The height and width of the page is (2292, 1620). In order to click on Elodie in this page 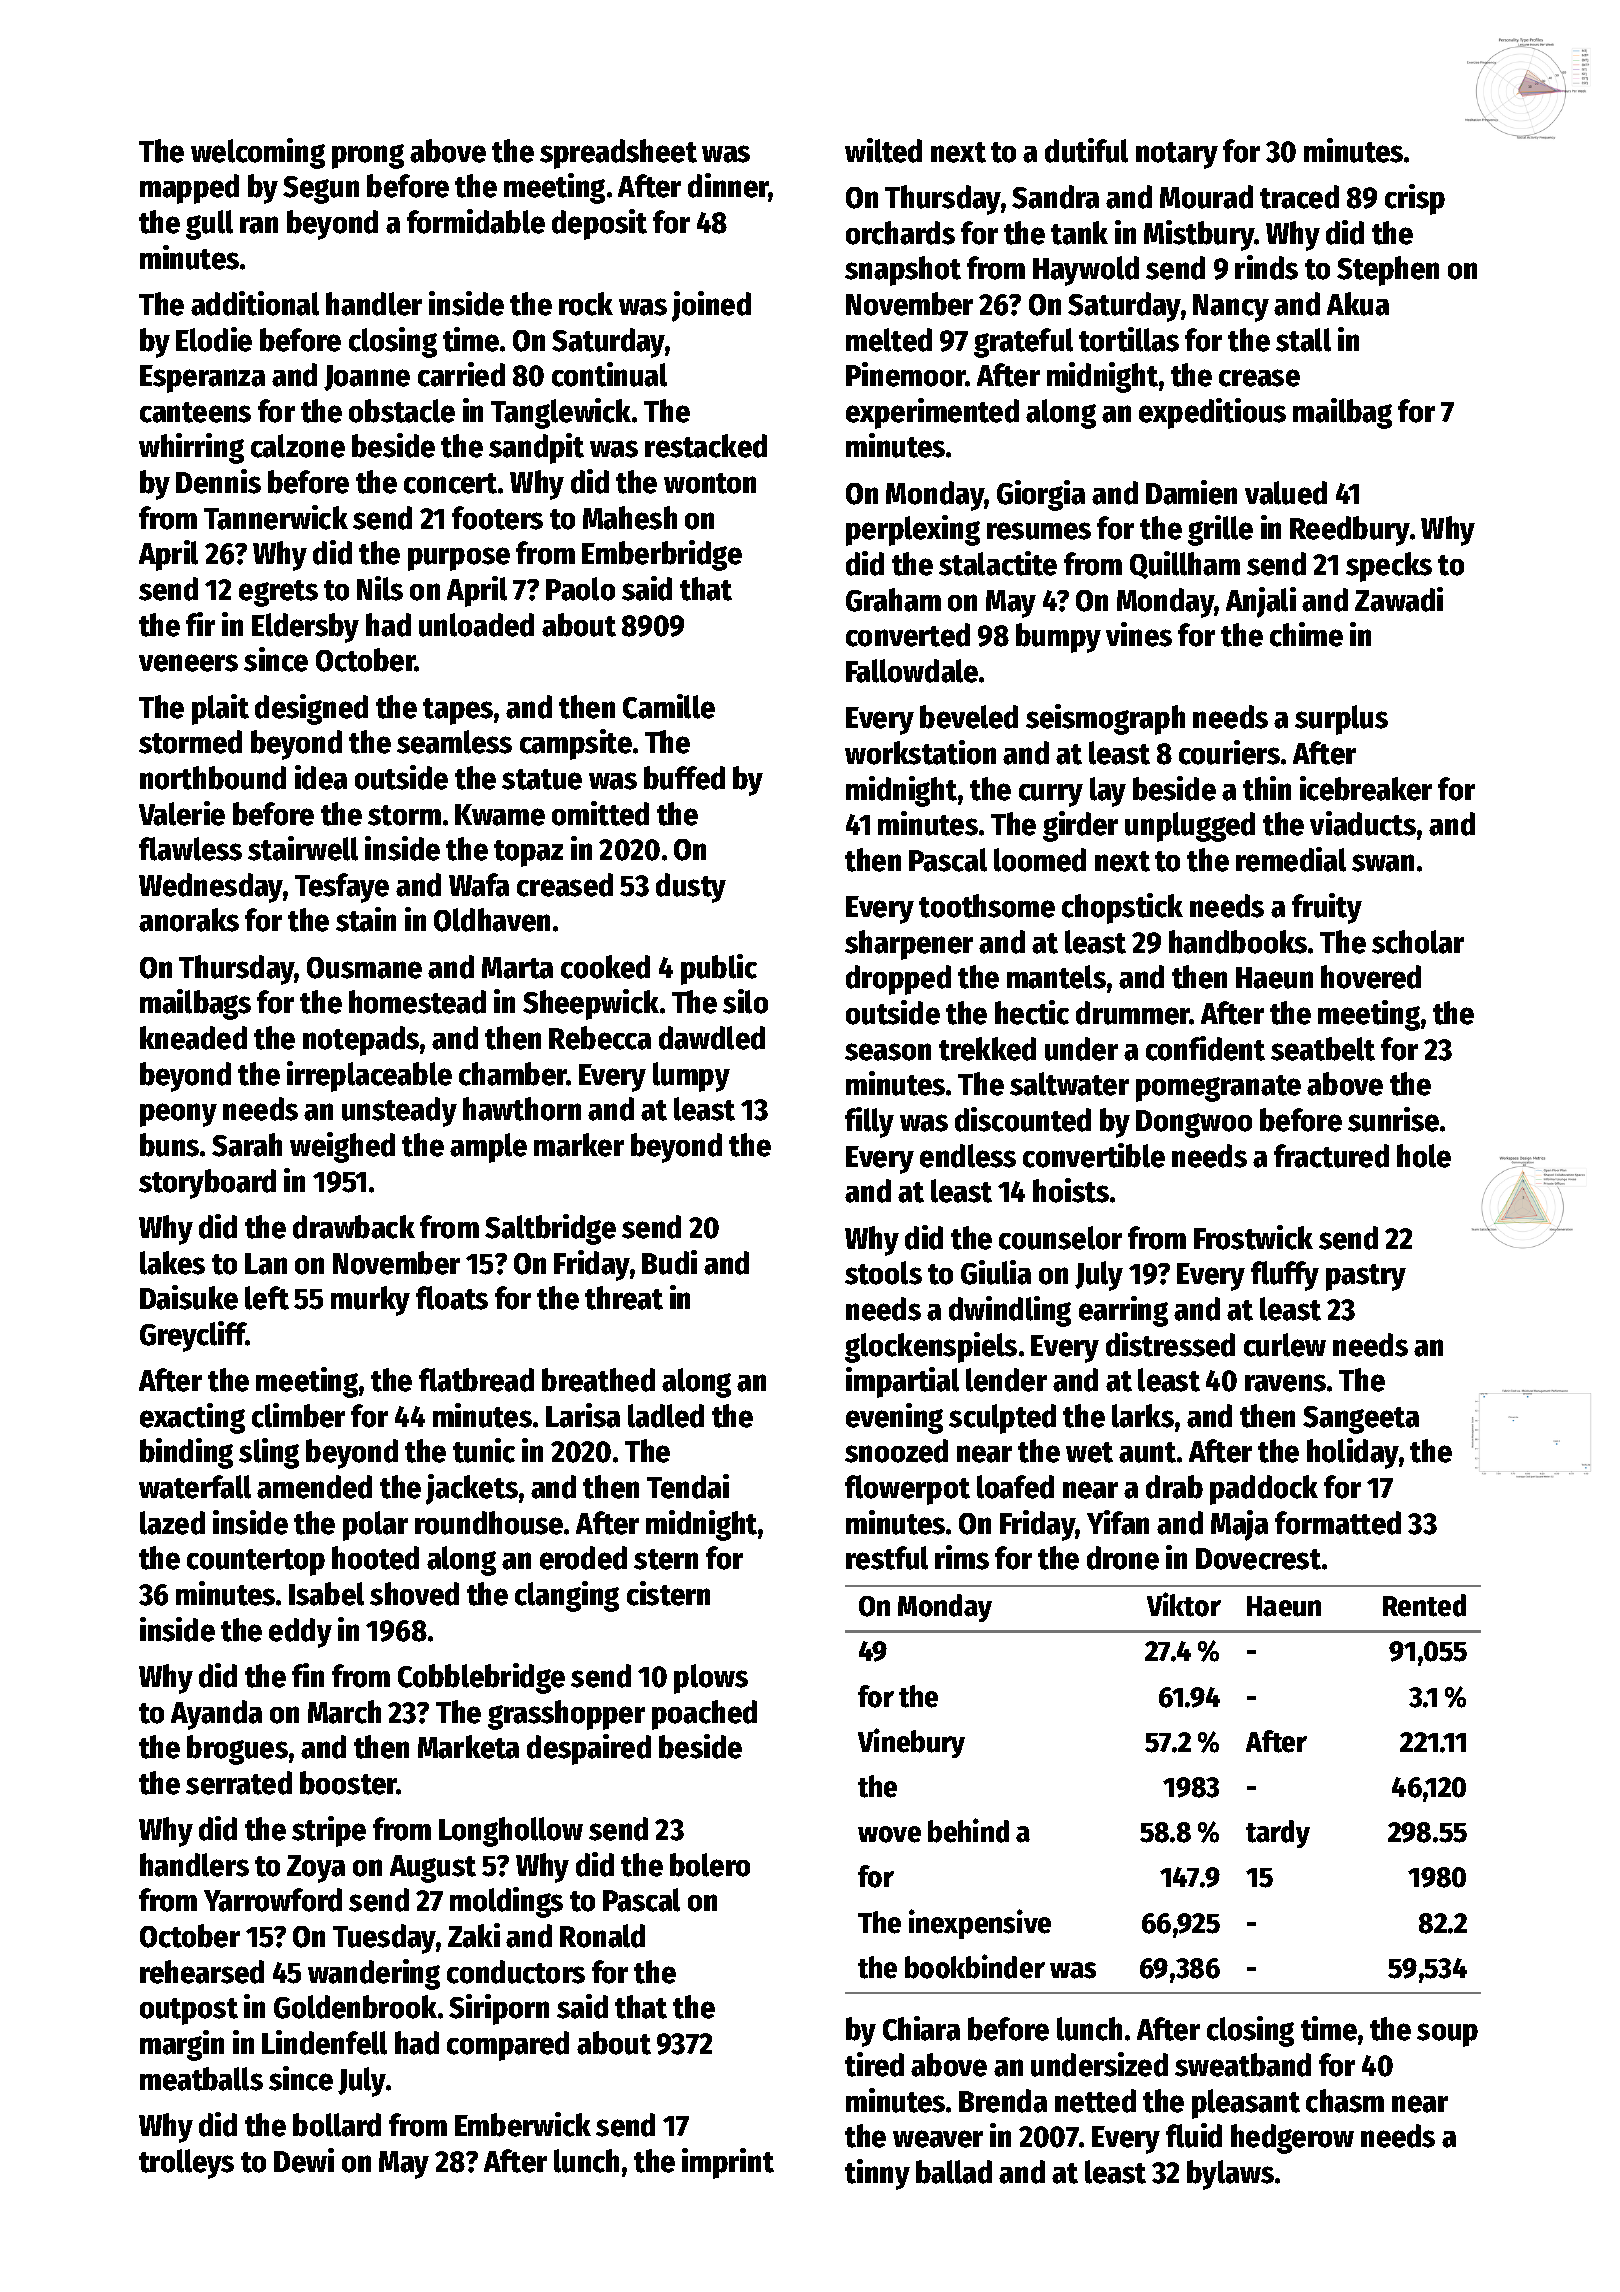, I will do `click(214, 339)`.
